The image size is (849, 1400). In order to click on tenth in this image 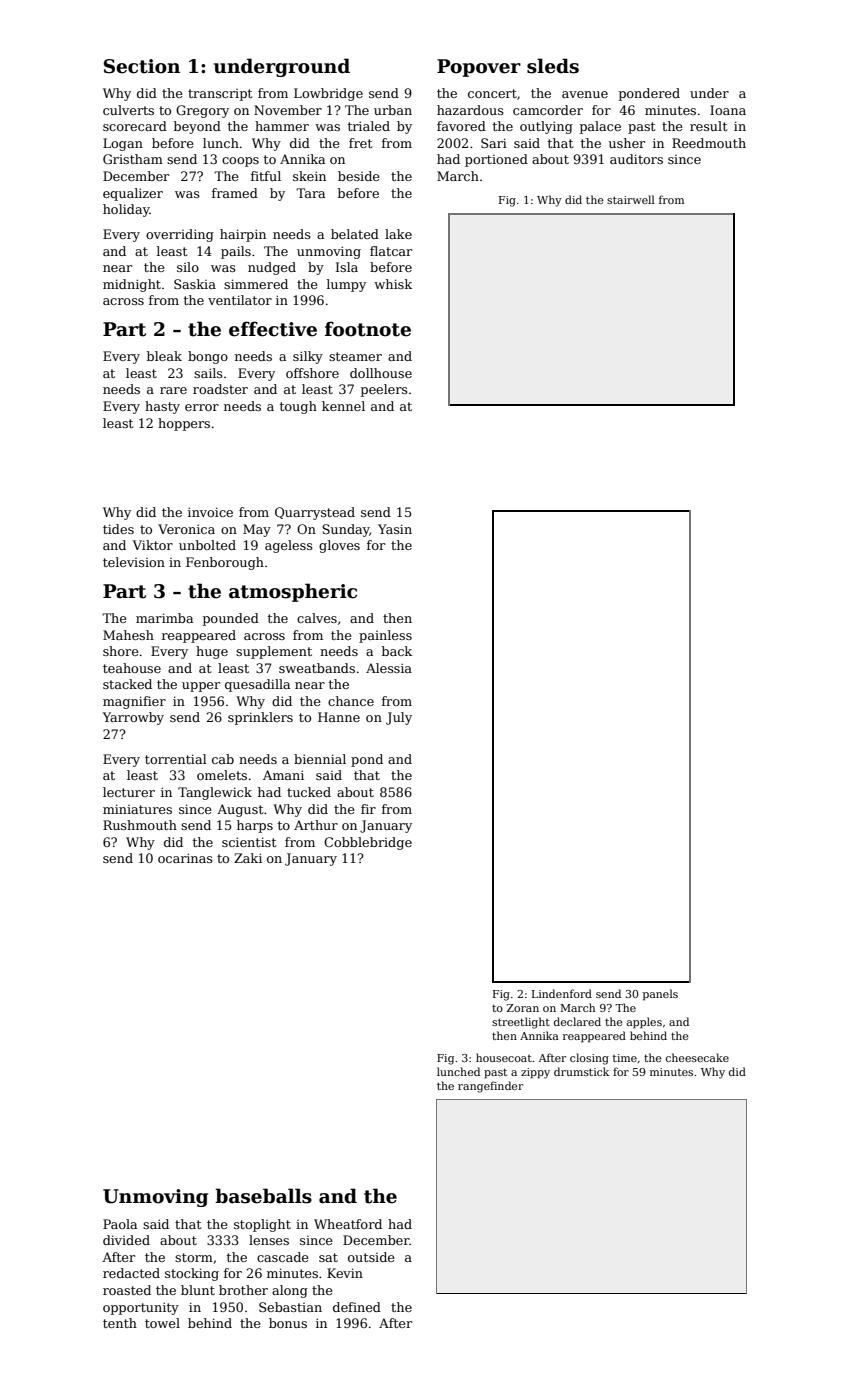, I will do `click(120, 1323)`.
